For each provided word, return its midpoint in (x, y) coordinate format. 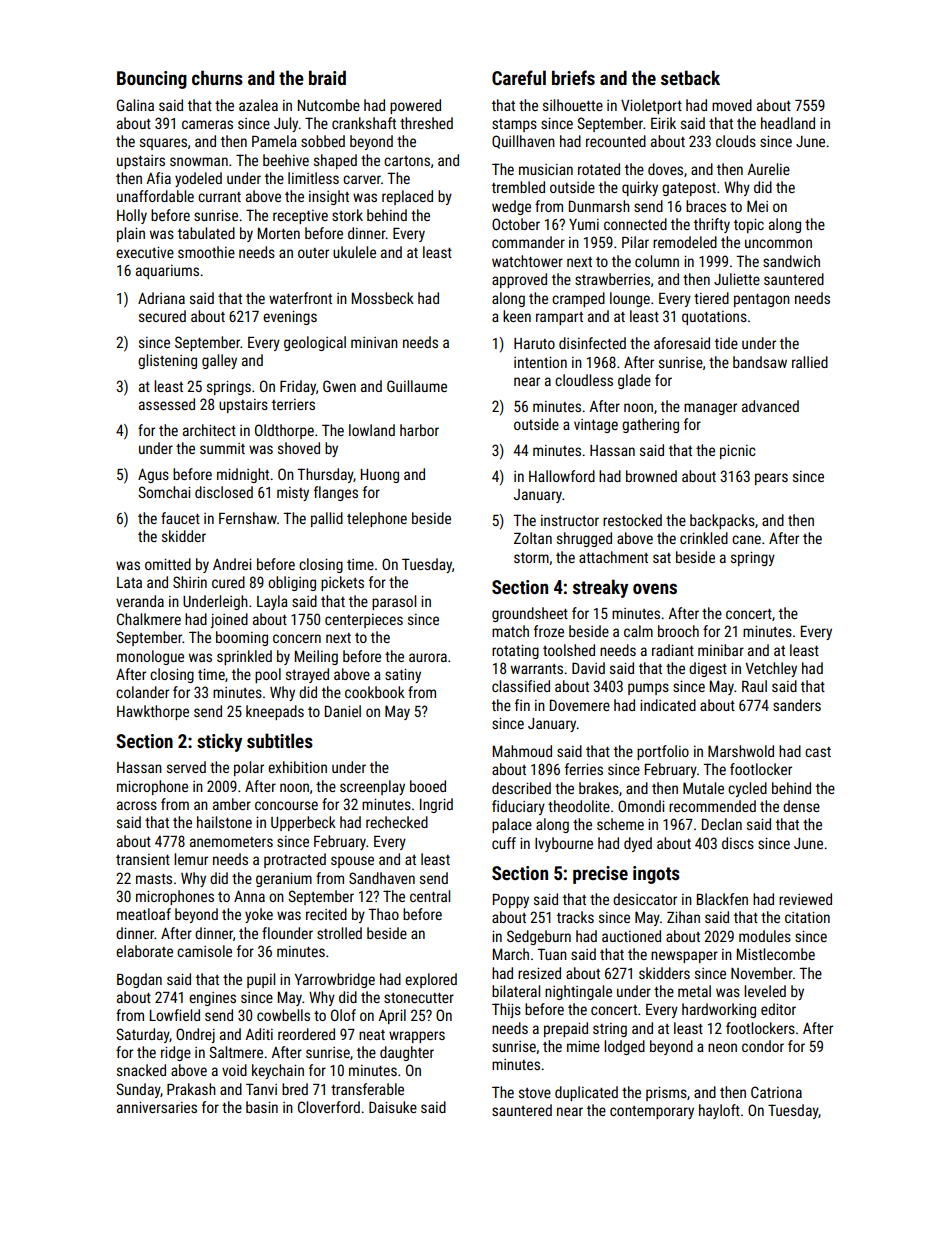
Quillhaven (523, 142)
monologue (150, 657)
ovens (655, 588)
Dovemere (580, 705)
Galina (135, 105)
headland (788, 123)
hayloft (719, 1111)
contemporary (652, 1112)
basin (262, 1107)
